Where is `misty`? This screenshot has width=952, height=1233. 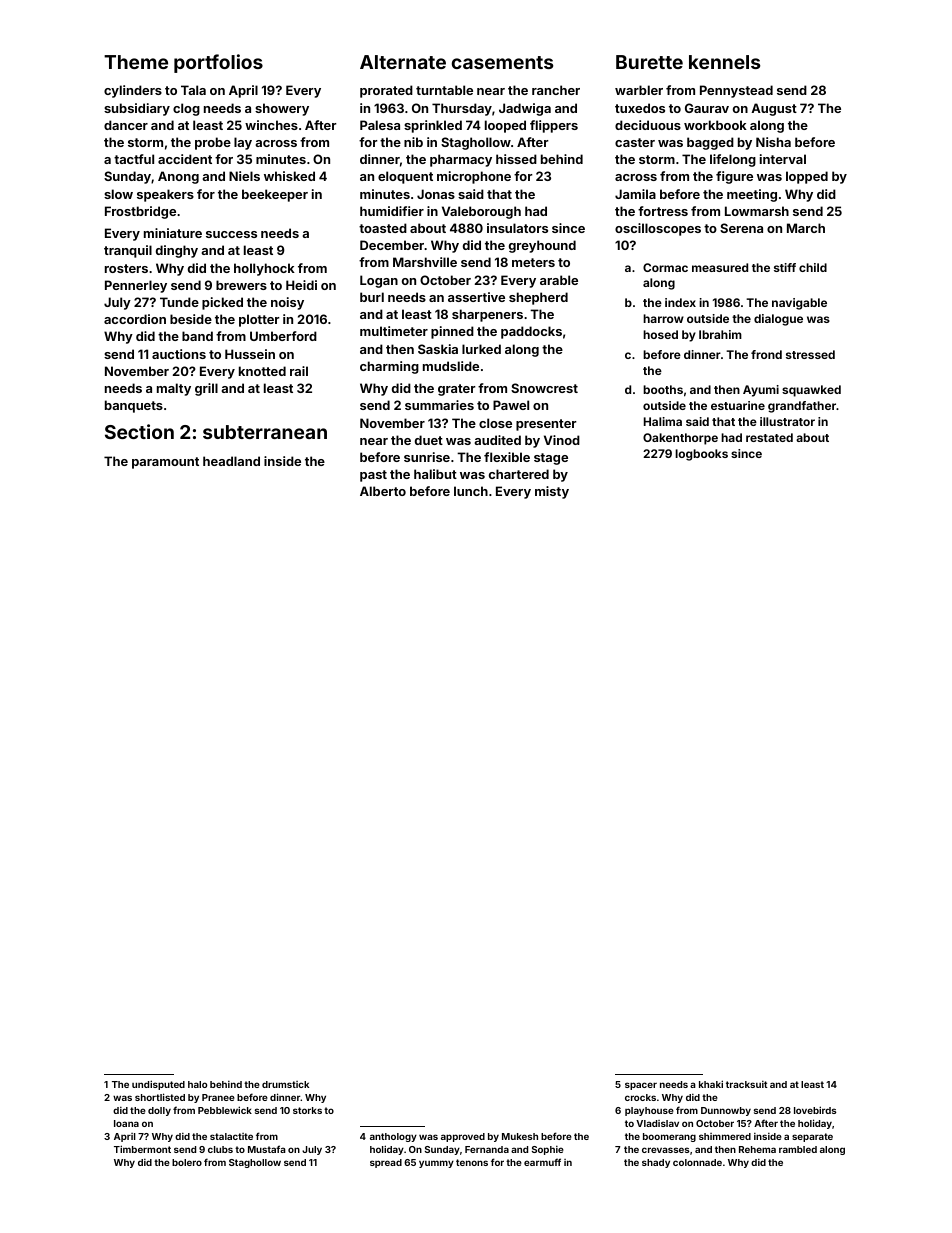 misty is located at coordinates (552, 492).
